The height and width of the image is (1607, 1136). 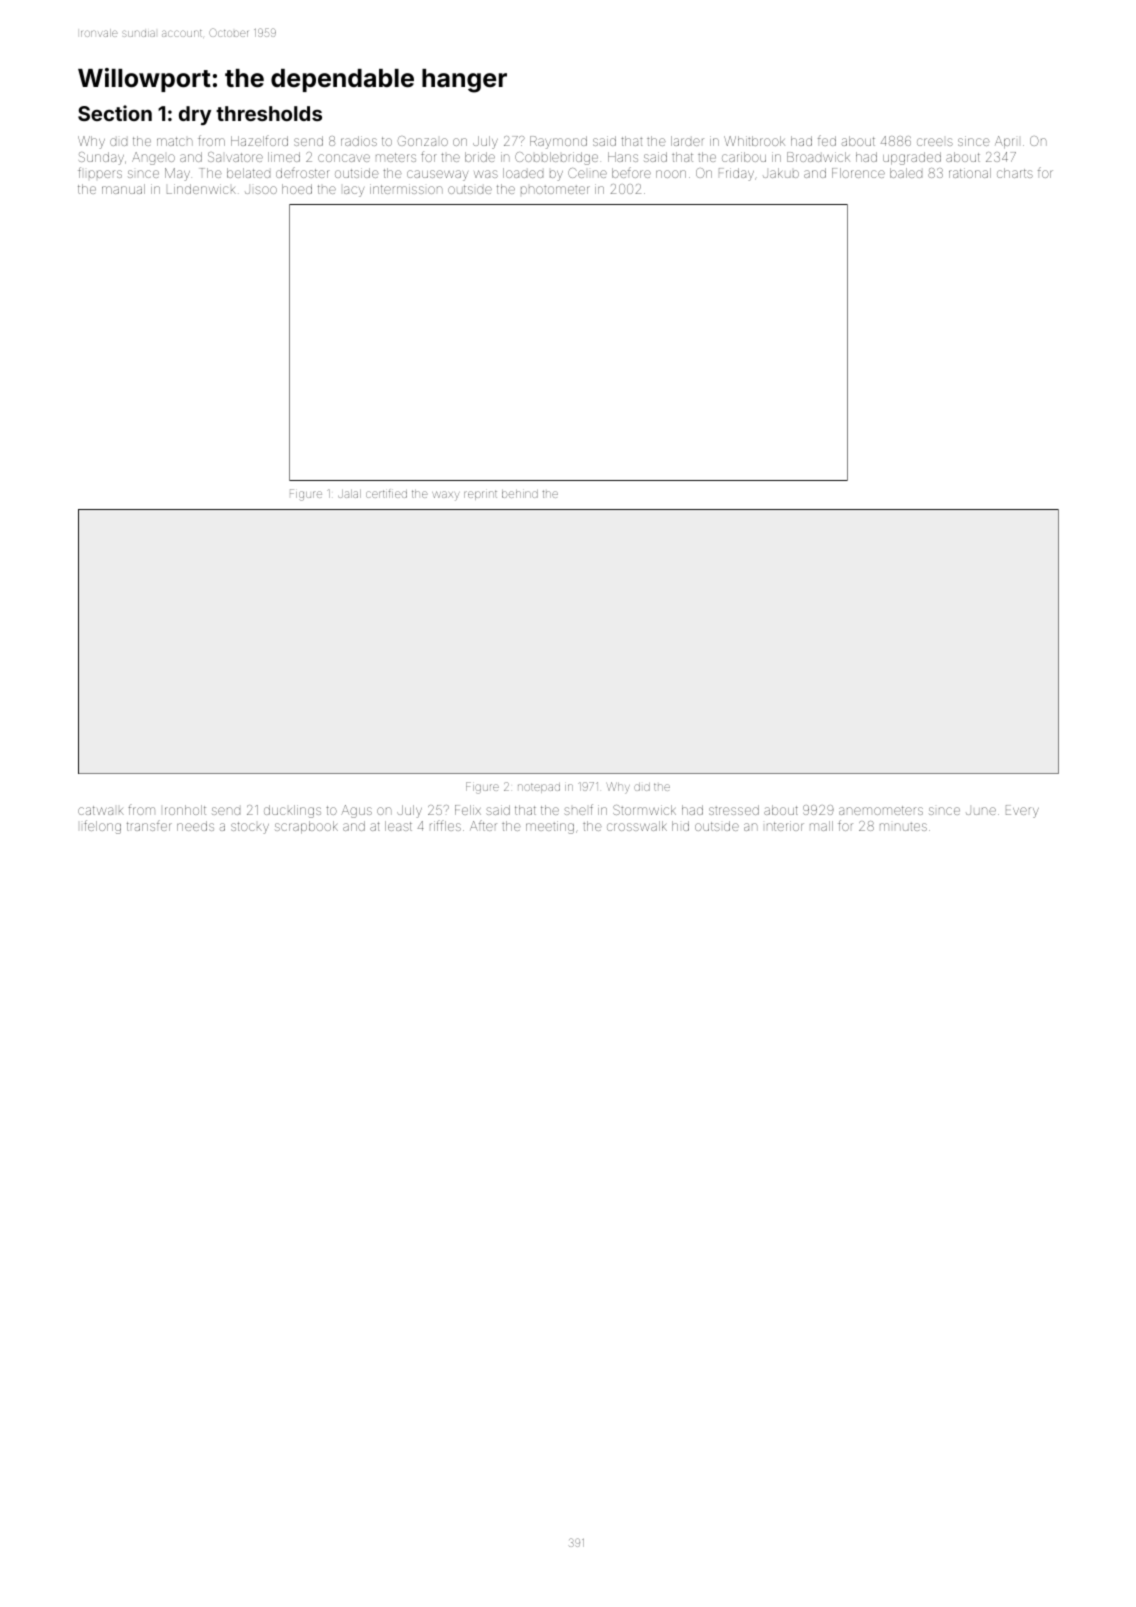 I want to click on minutes, so click(x=903, y=827).
